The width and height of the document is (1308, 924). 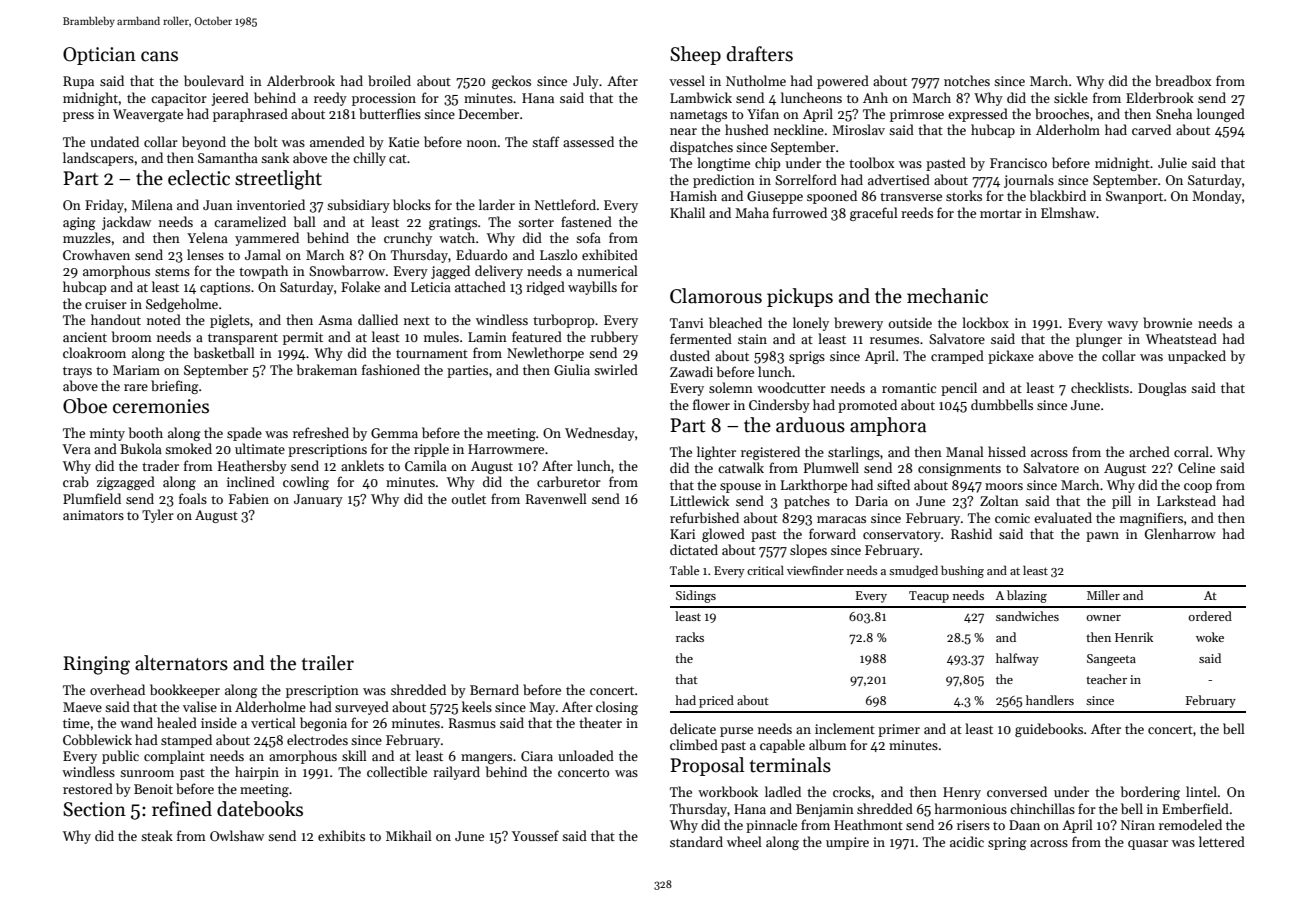 I want to click on checklists, so click(x=1100, y=387).
